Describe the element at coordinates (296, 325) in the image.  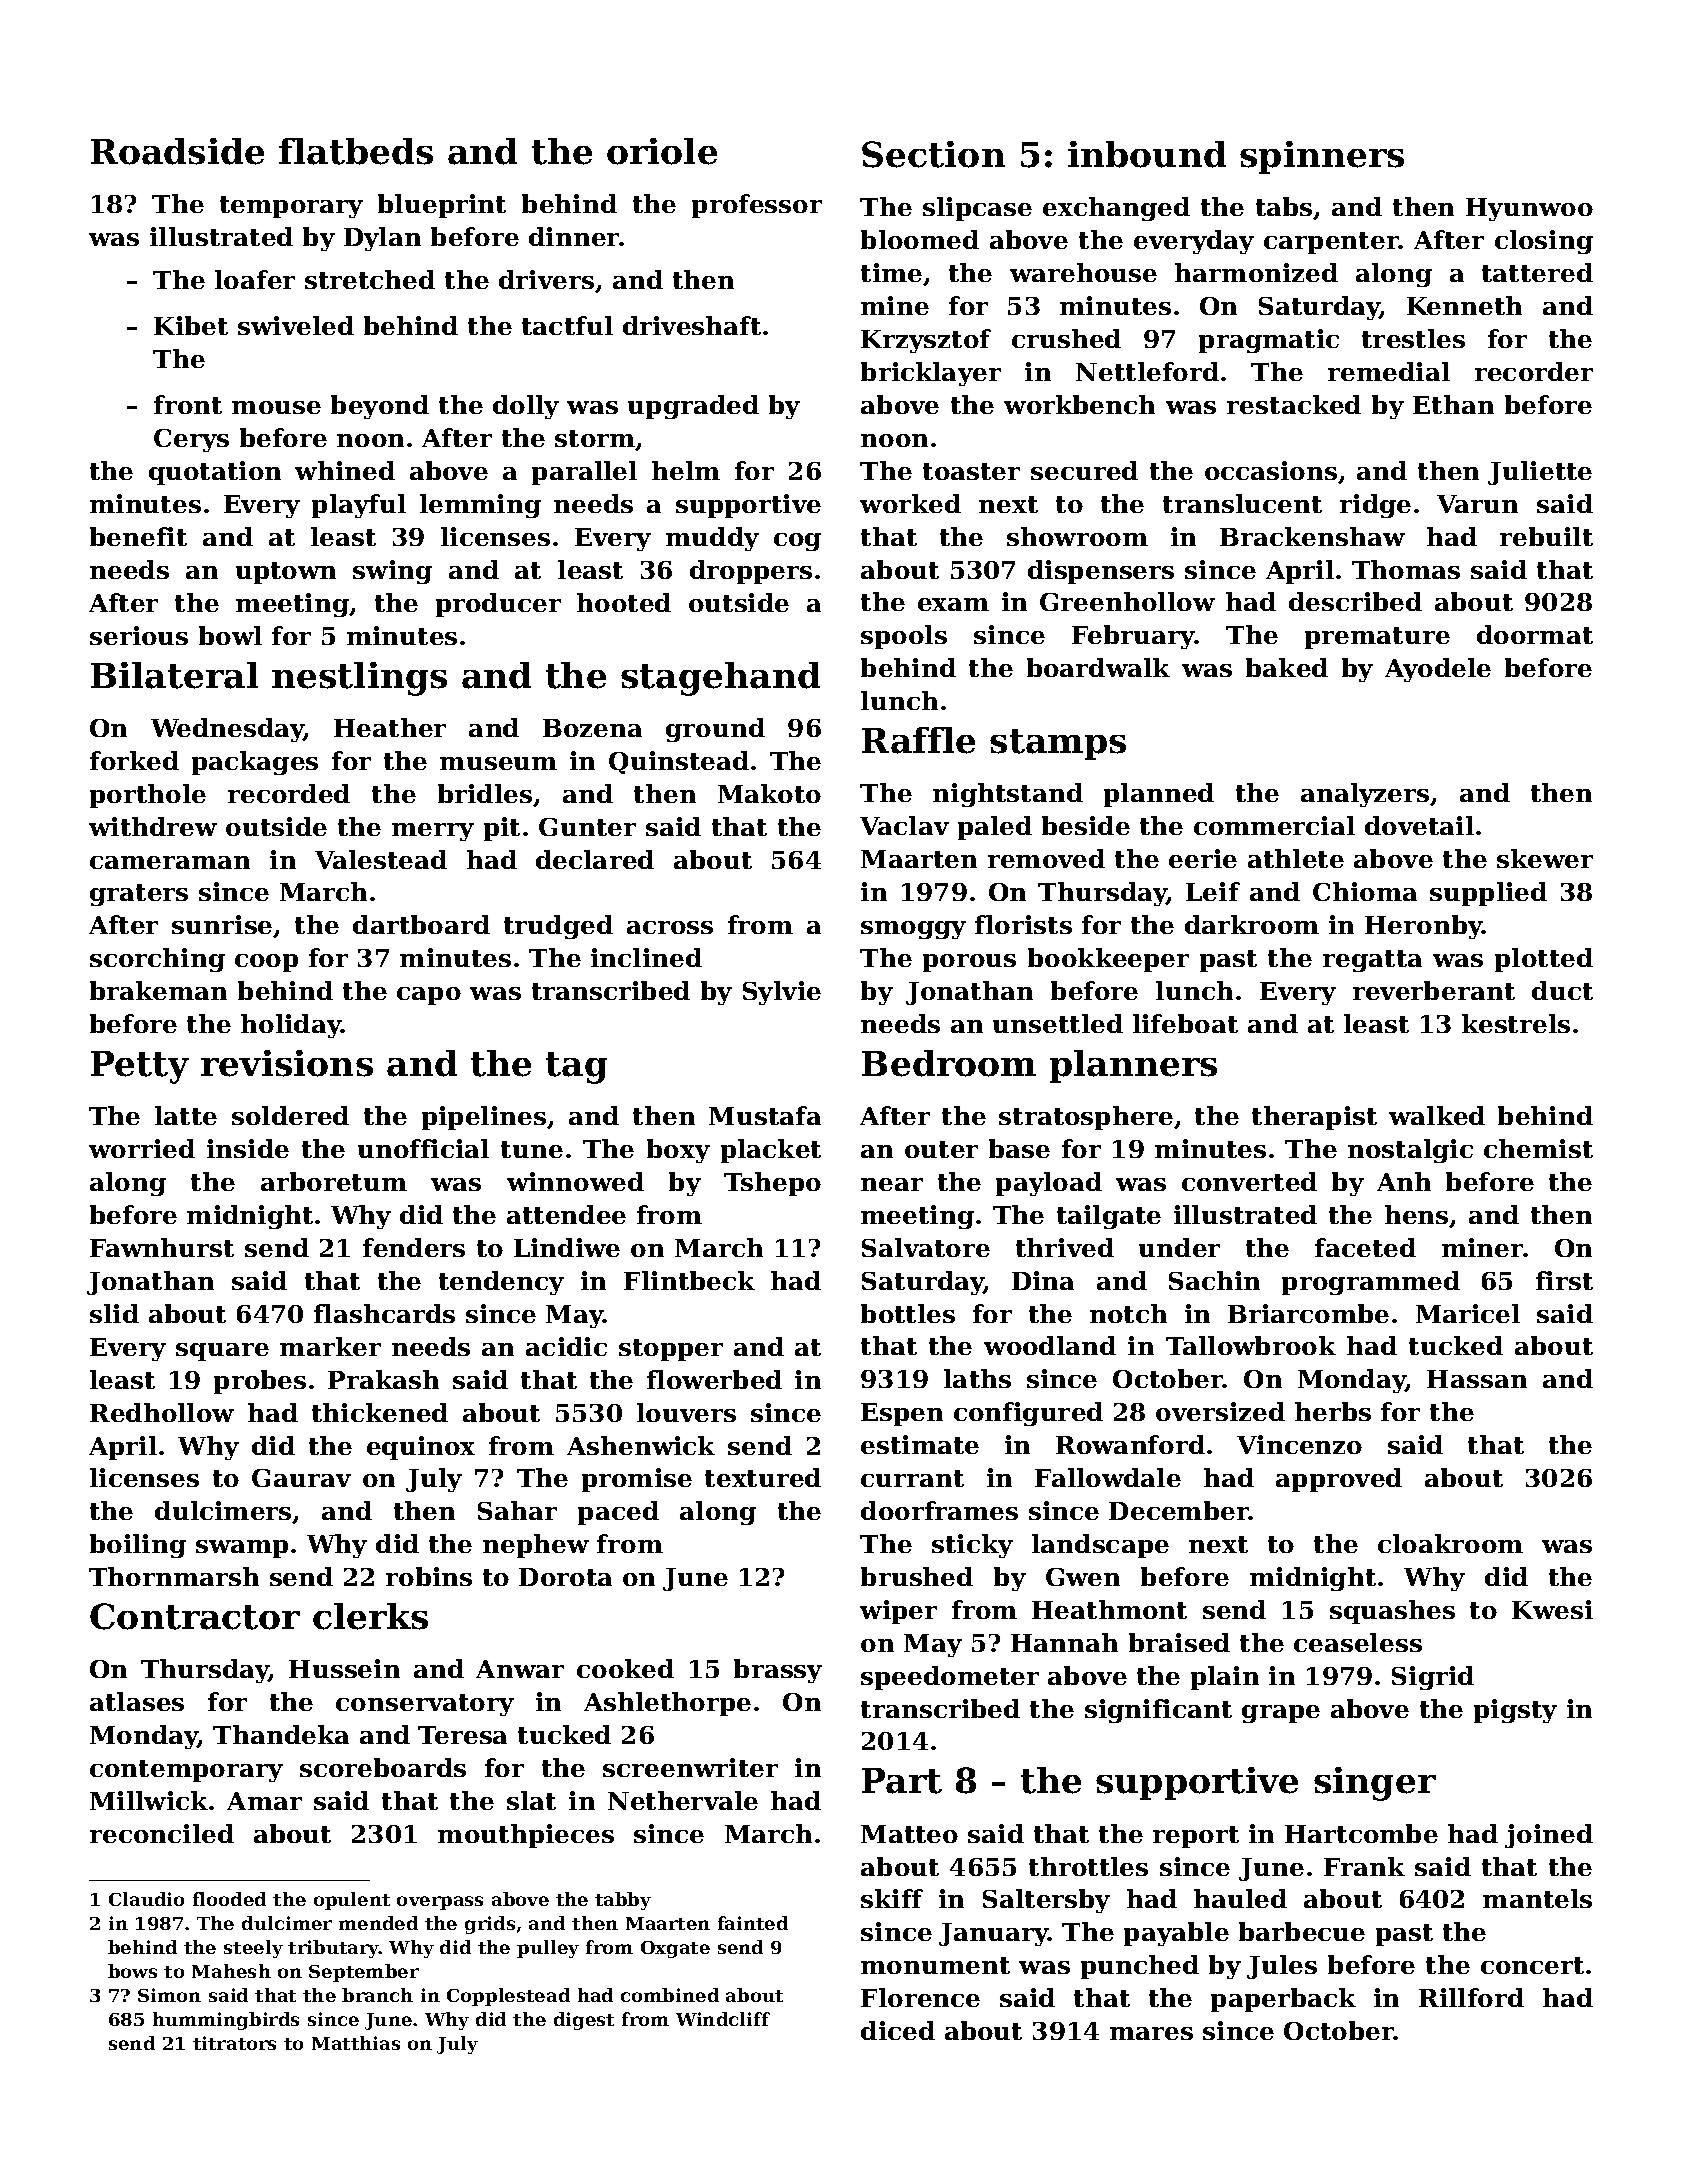
I see `swiveled` at that location.
